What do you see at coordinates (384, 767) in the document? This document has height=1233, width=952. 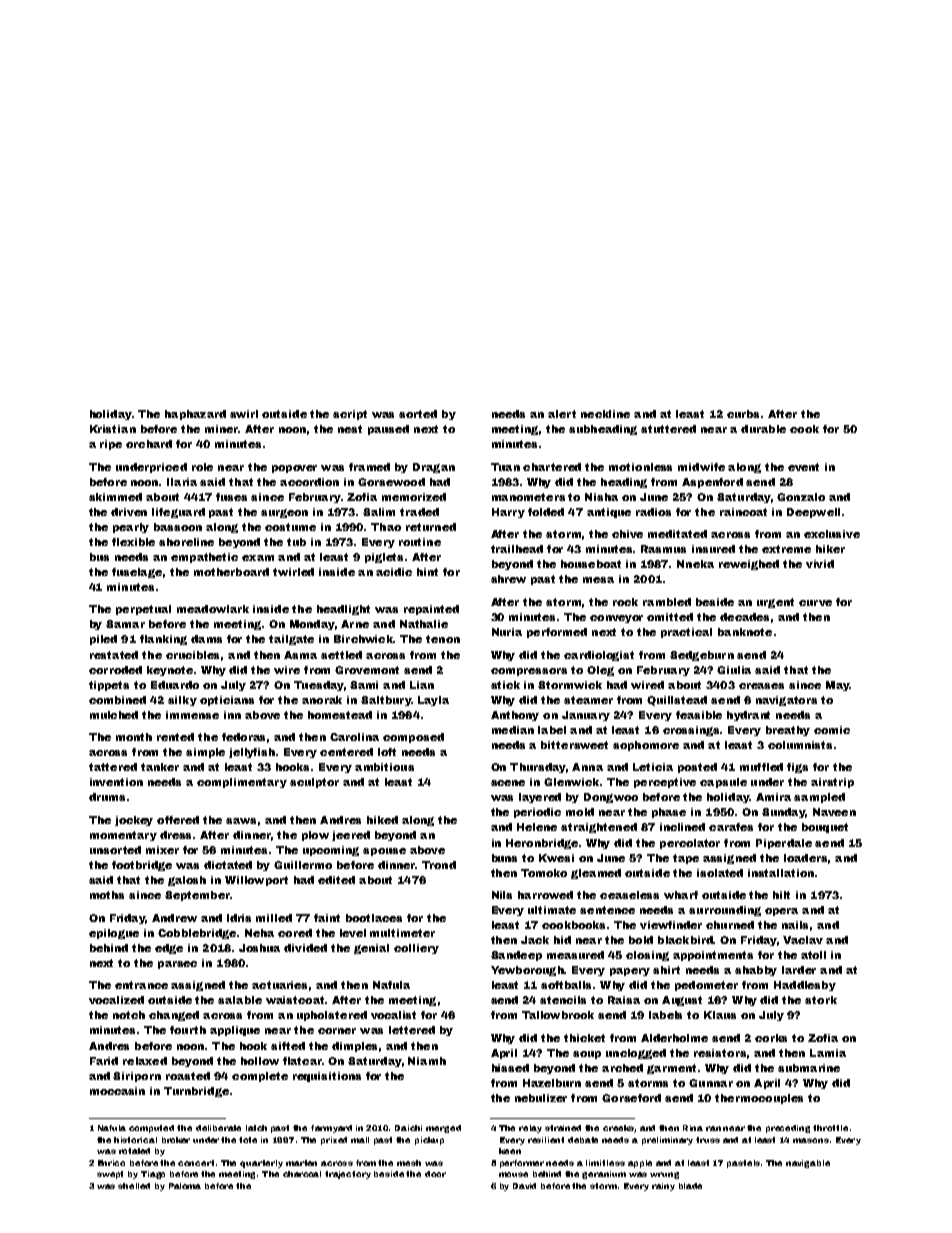 I see `ambitious` at bounding box center [384, 767].
